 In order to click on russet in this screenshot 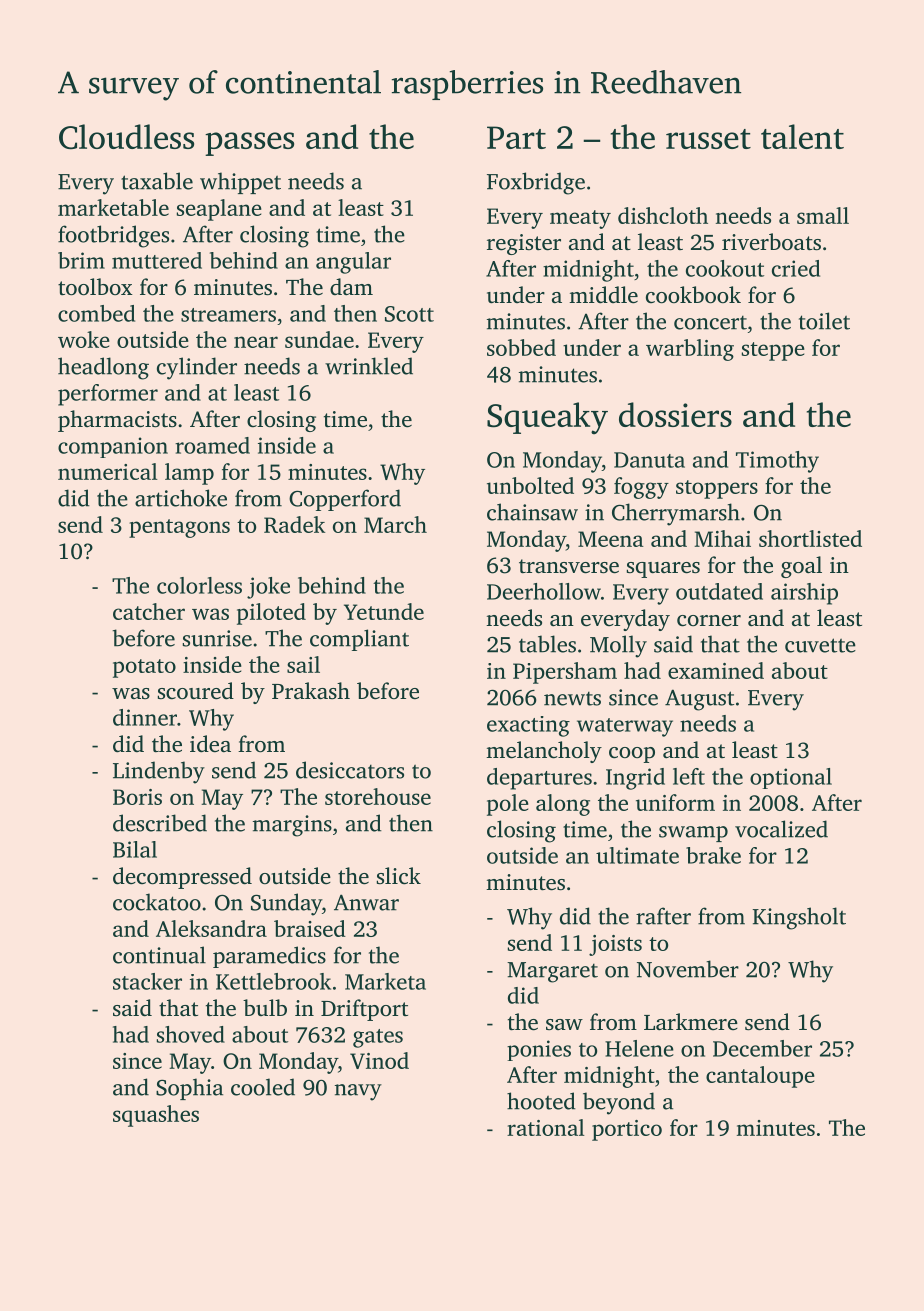, I will do `click(708, 139)`.
